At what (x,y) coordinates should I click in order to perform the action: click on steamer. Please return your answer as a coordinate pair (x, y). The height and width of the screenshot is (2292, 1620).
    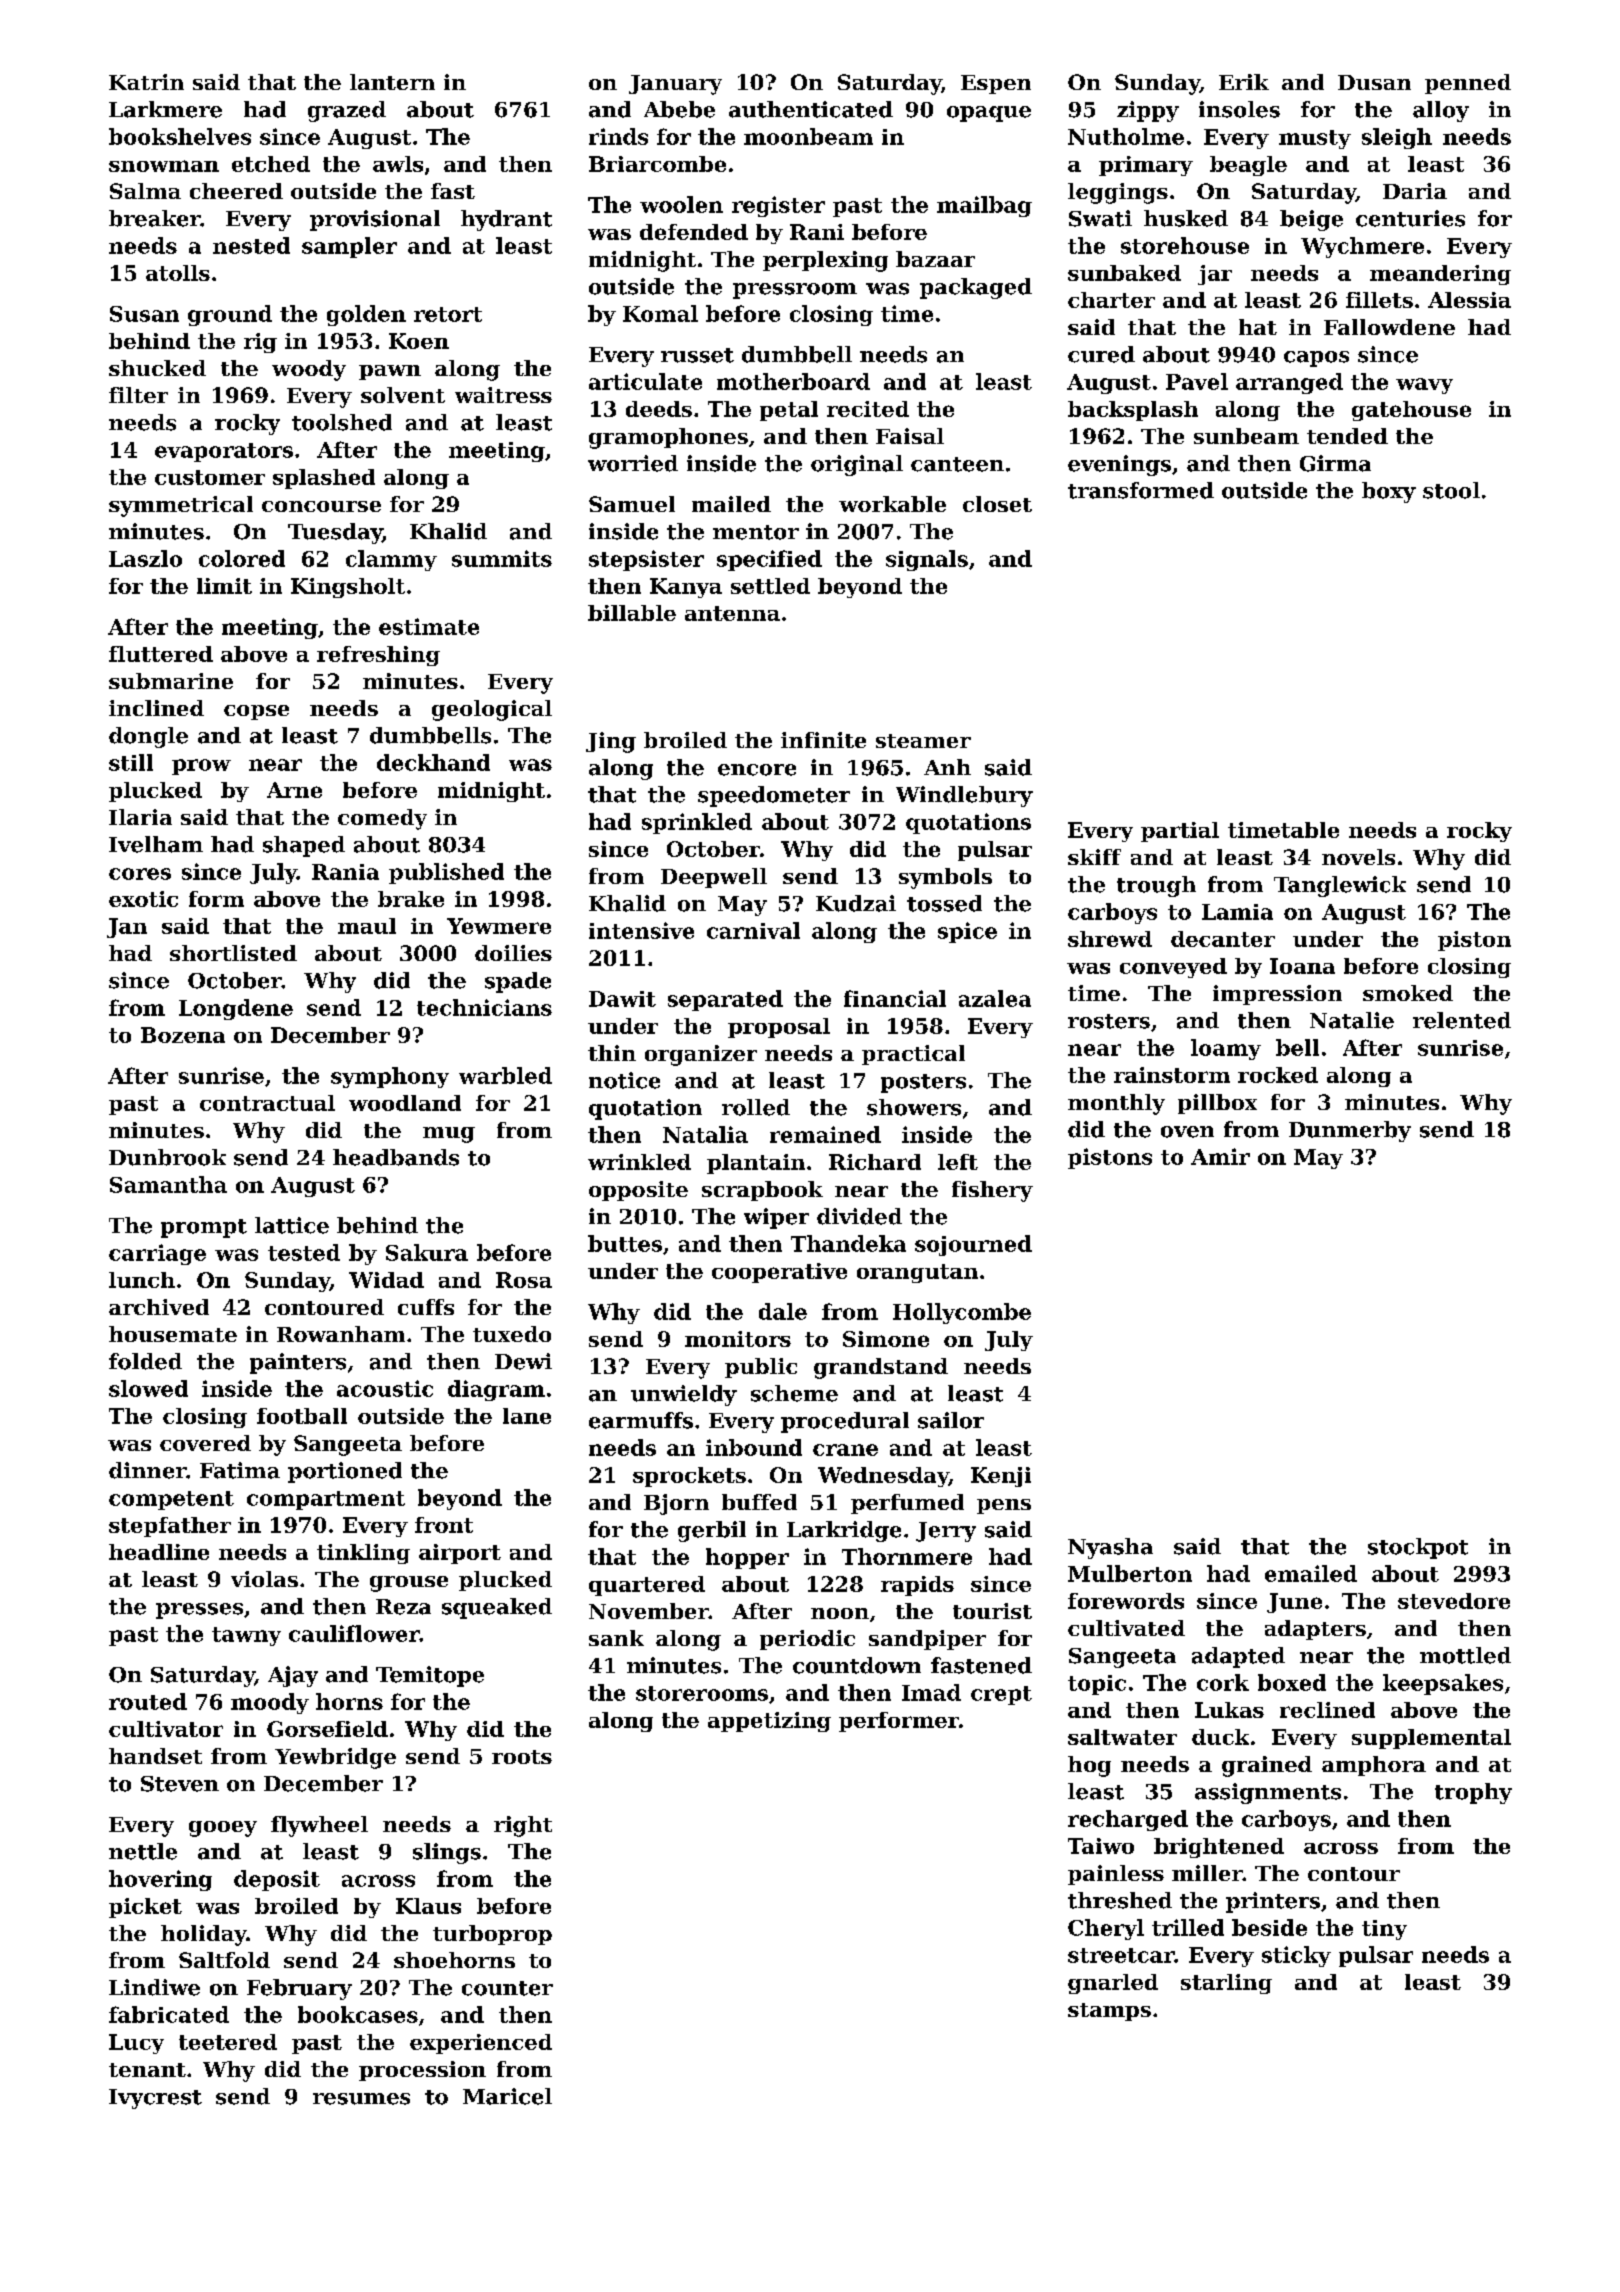
    Looking at the image, I should click on (923, 741).
